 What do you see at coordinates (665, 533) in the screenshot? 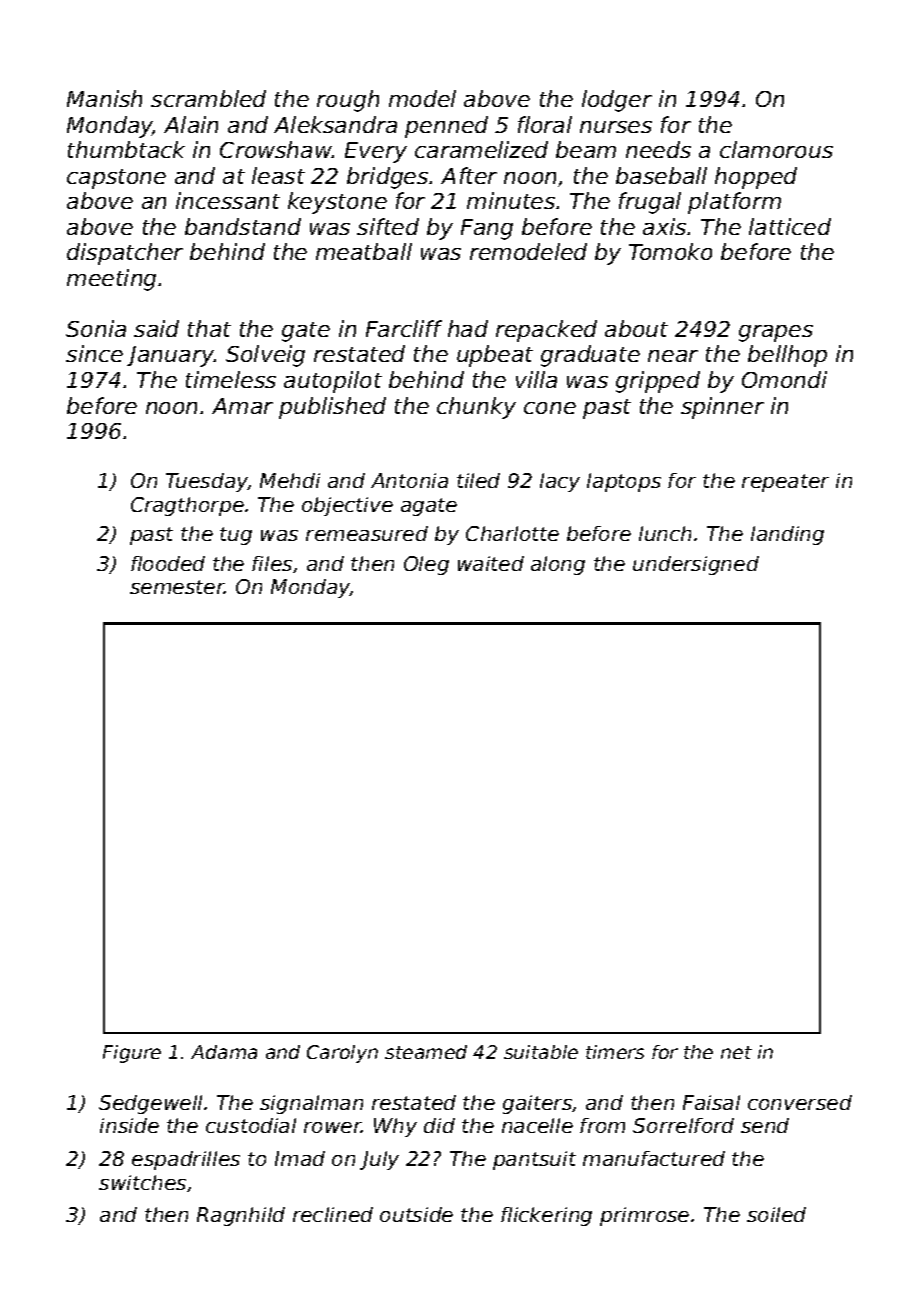
I see `lunch` at bounding box center [665, 533].
